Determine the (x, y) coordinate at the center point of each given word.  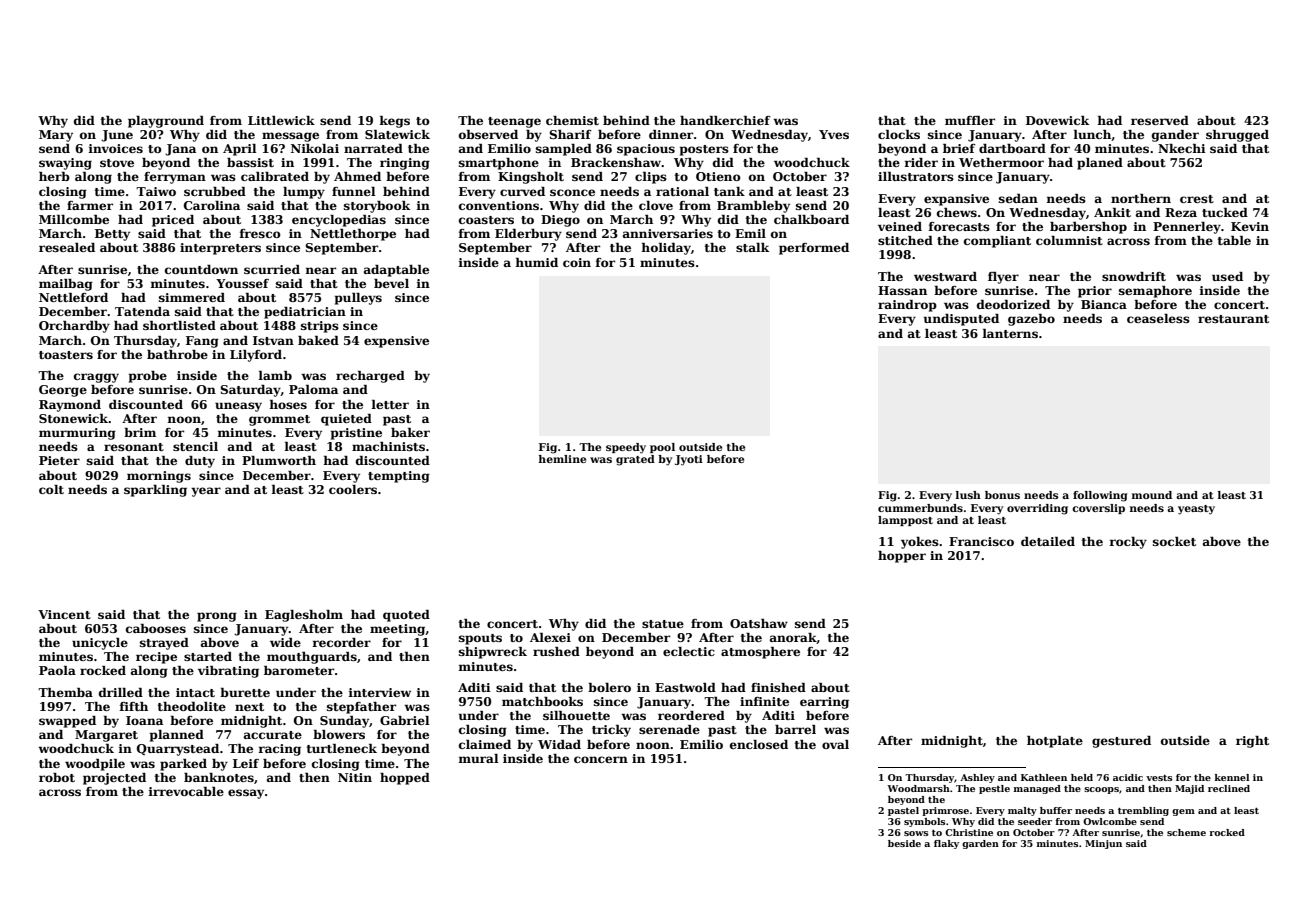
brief (959, 148)
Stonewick (74, 418)
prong (217, 617)
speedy (626, 448)
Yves (834, 134)
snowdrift (1134, 276)
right (1252, 742)
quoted (406, 616)
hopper (902, 557)
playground (166, 122)
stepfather (361, 708)
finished (778, 687)
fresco (260, 233)
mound (1152, 495)
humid (537, 262)
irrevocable (186, 791)
